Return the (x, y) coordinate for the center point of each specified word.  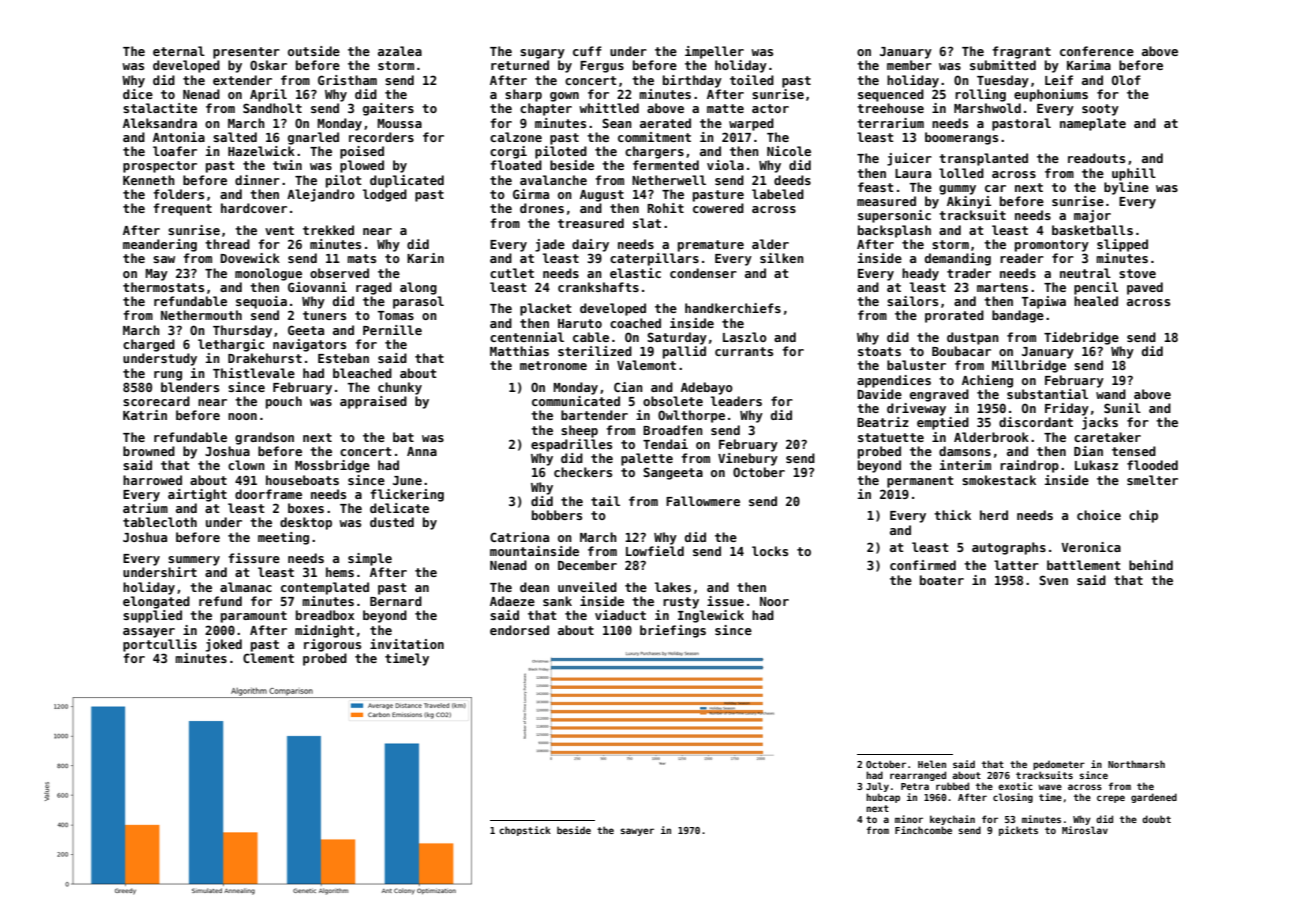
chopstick (525, 831)
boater (942, 580)
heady (920, 274)
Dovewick (250, 258)
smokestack (999, 480)
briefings (673, 631)
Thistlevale (254, 373)
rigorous (332, 645)
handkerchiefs (733, 308)
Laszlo (745, 337)
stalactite (160, 108)
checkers (583, 472)
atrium (145, 508)
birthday (692, 81)
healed (1096, 301)
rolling (980, 95)
